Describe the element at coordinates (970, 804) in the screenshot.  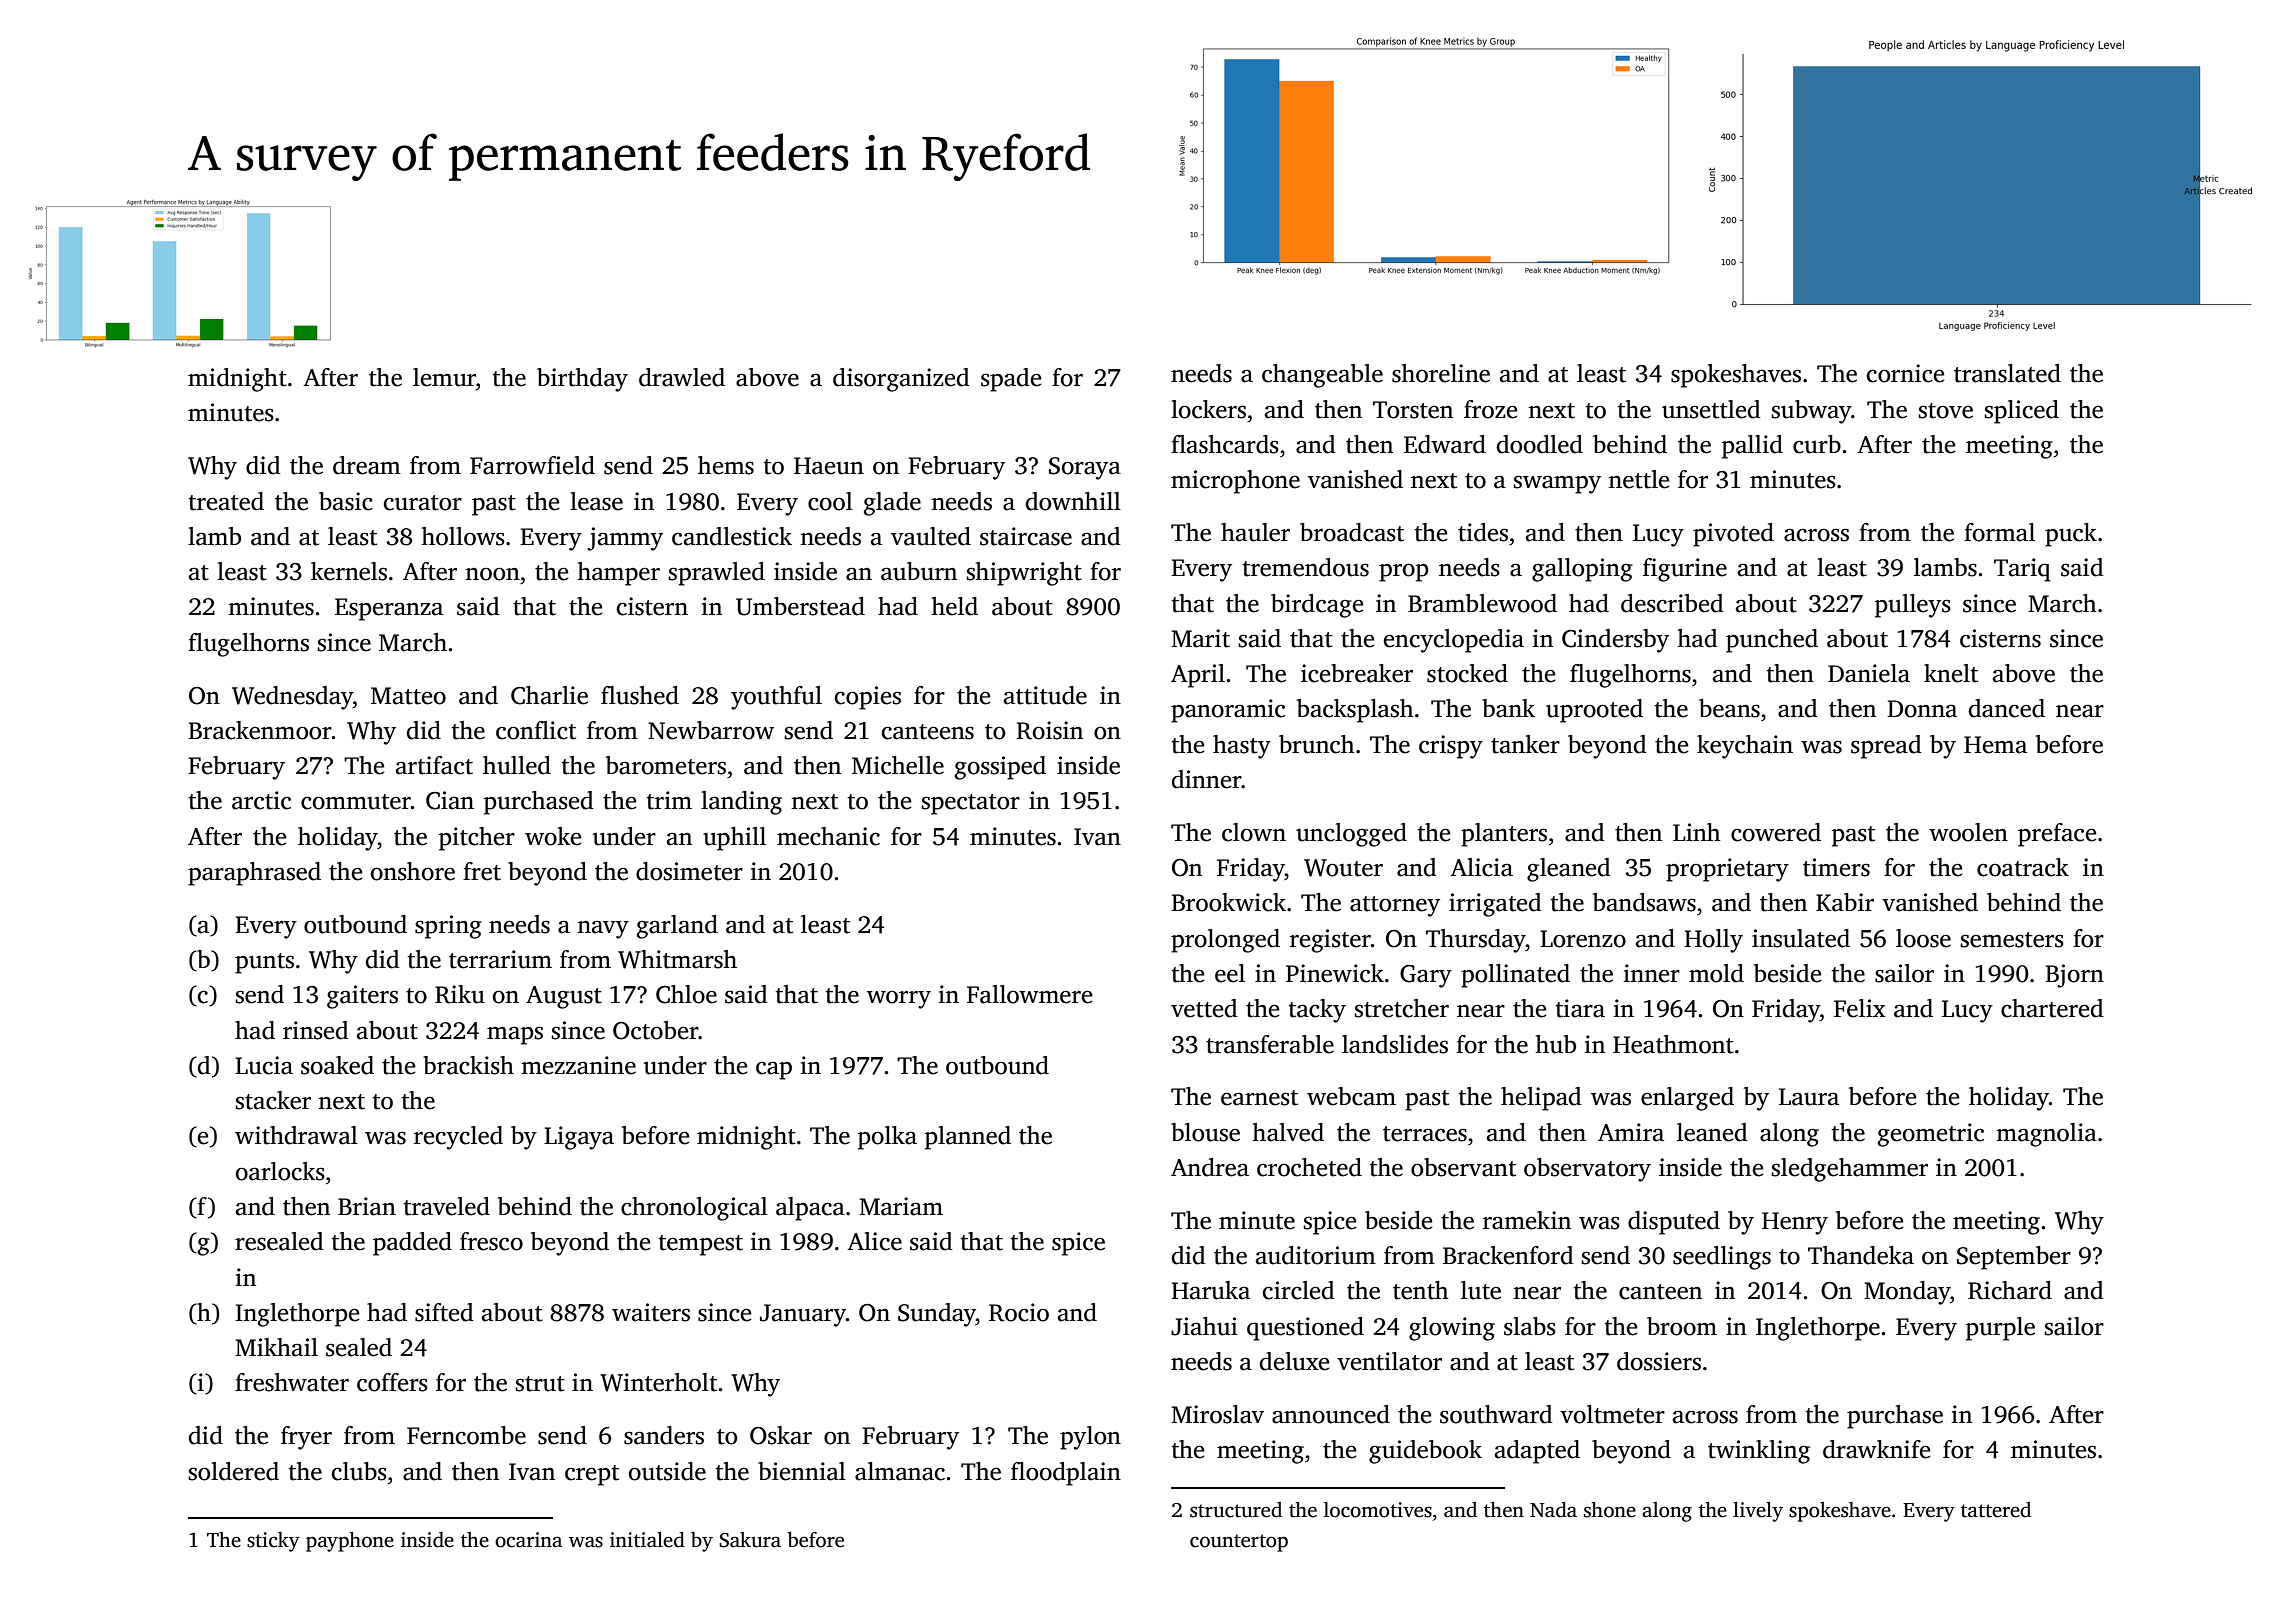
I see `spectator` at that location.
